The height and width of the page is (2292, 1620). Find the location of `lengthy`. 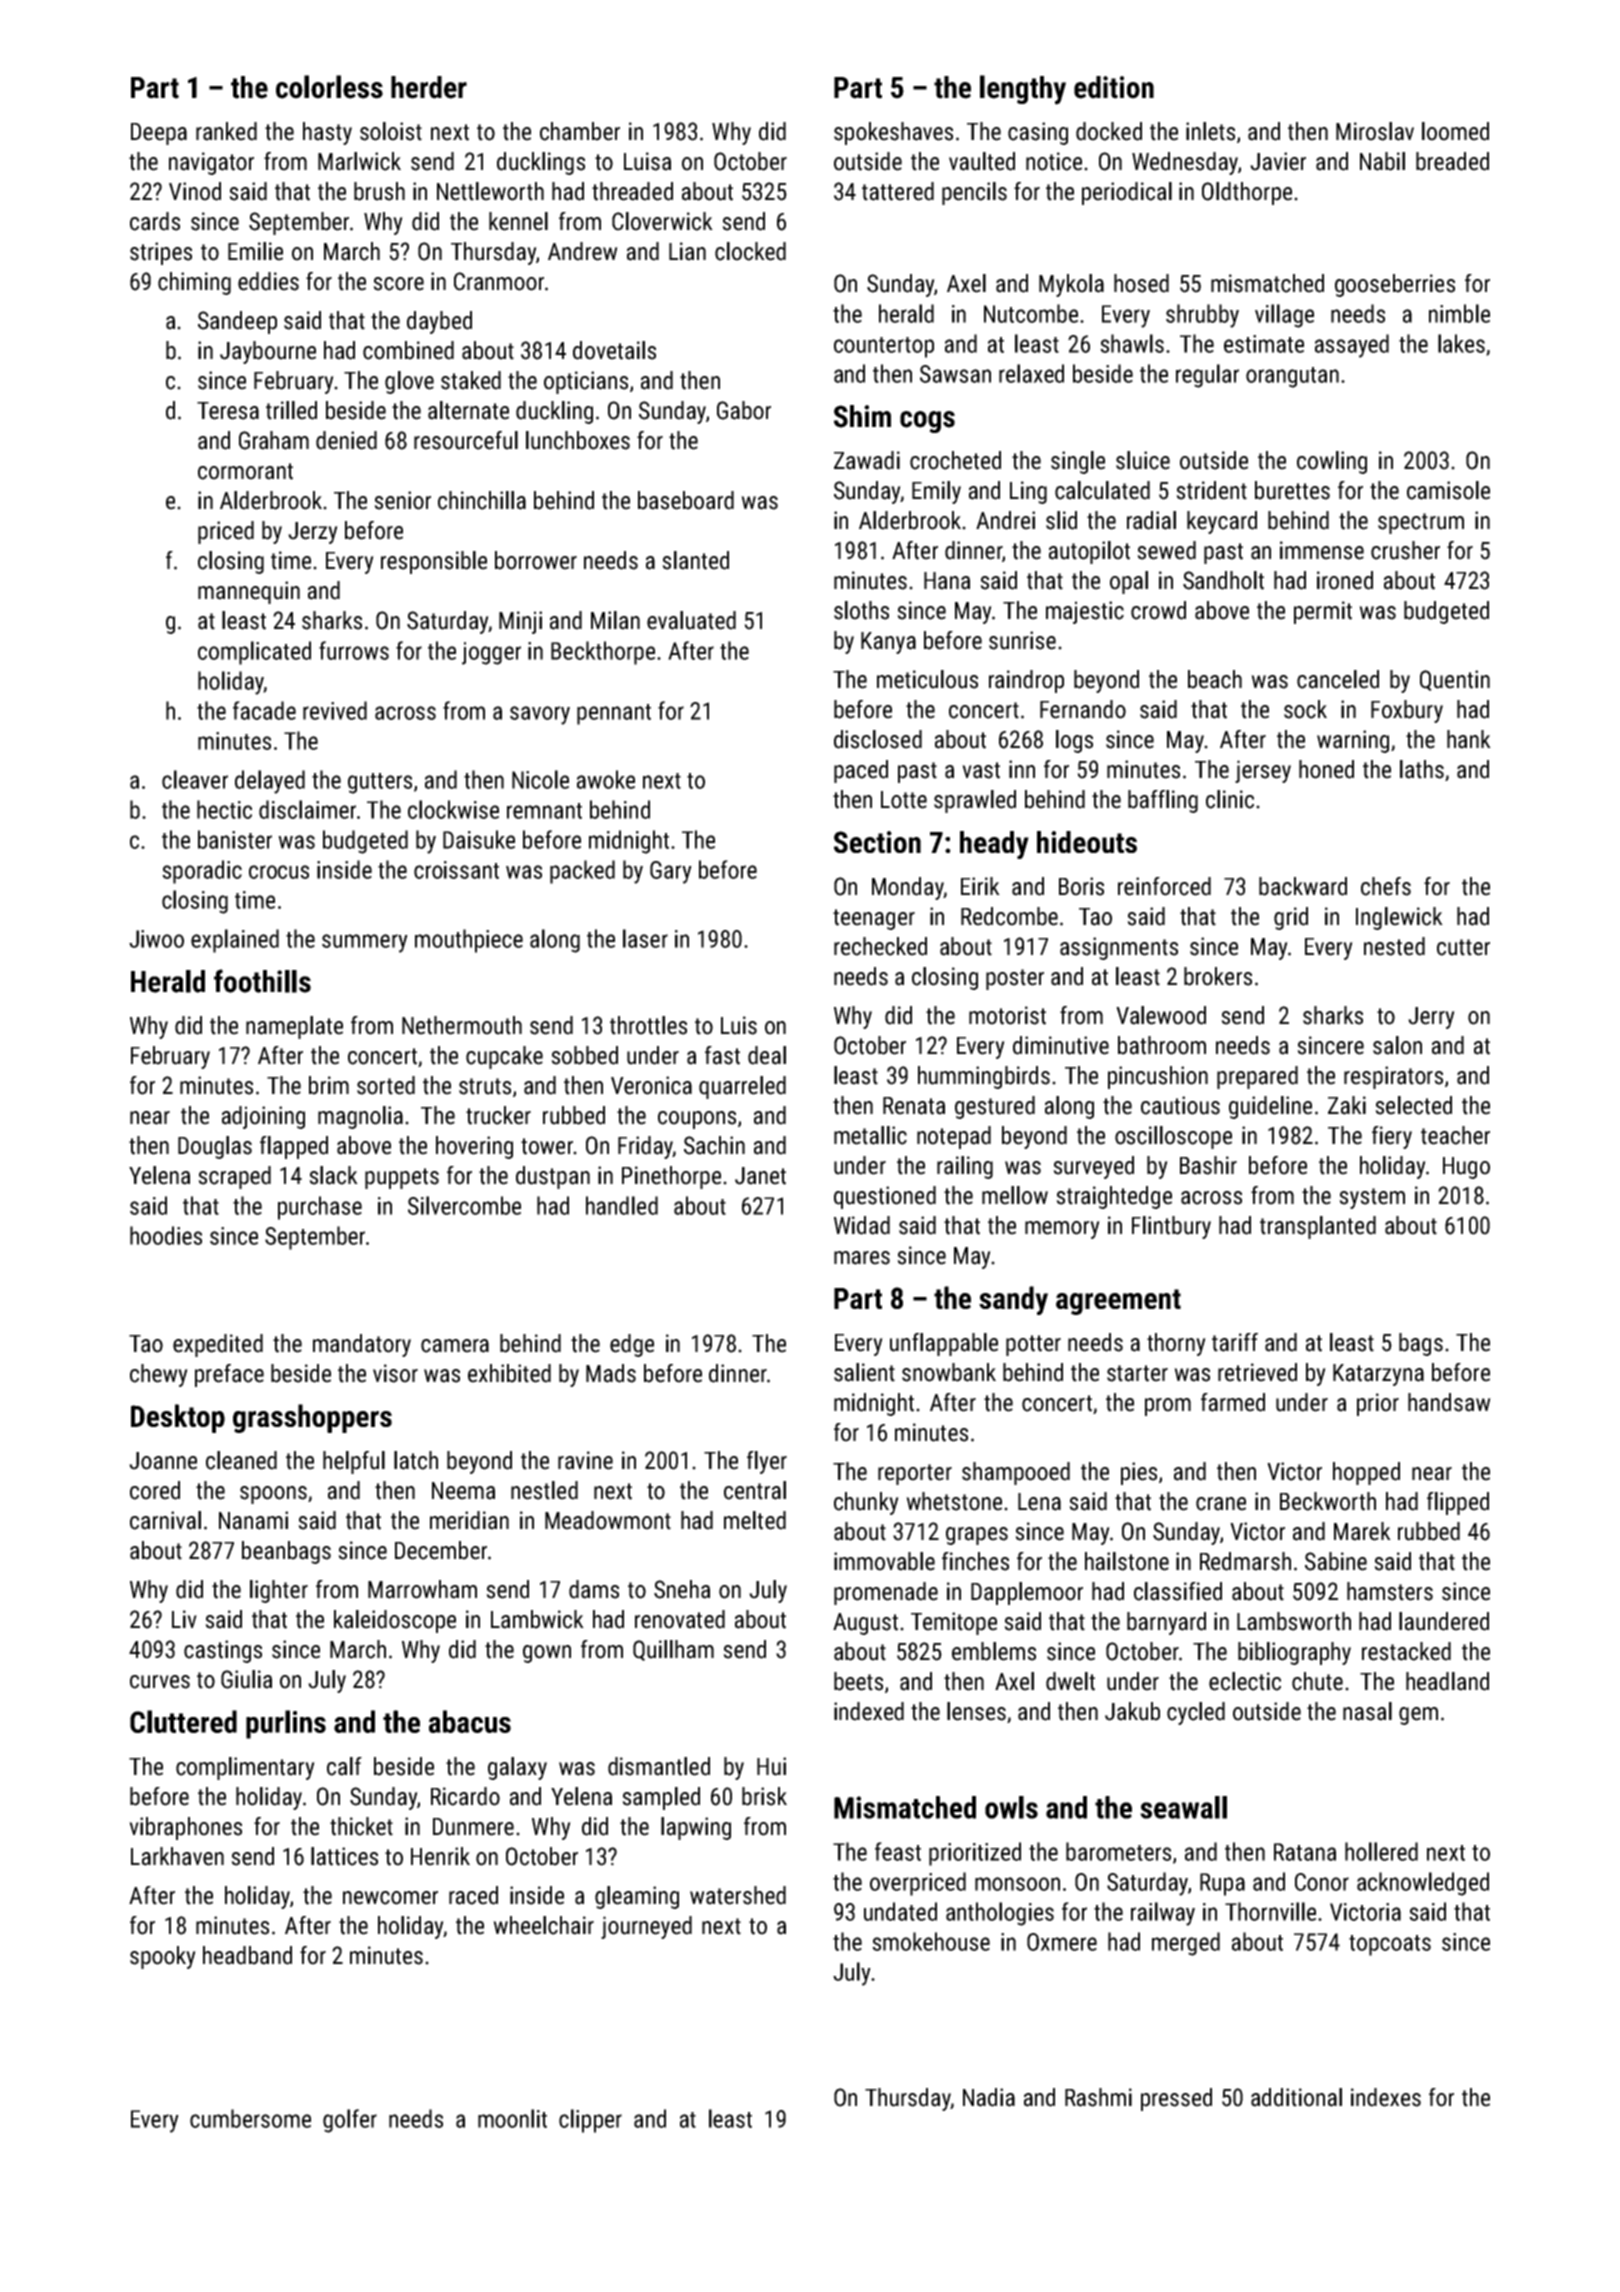

lengthy is located at coordinates (1023, 90).
